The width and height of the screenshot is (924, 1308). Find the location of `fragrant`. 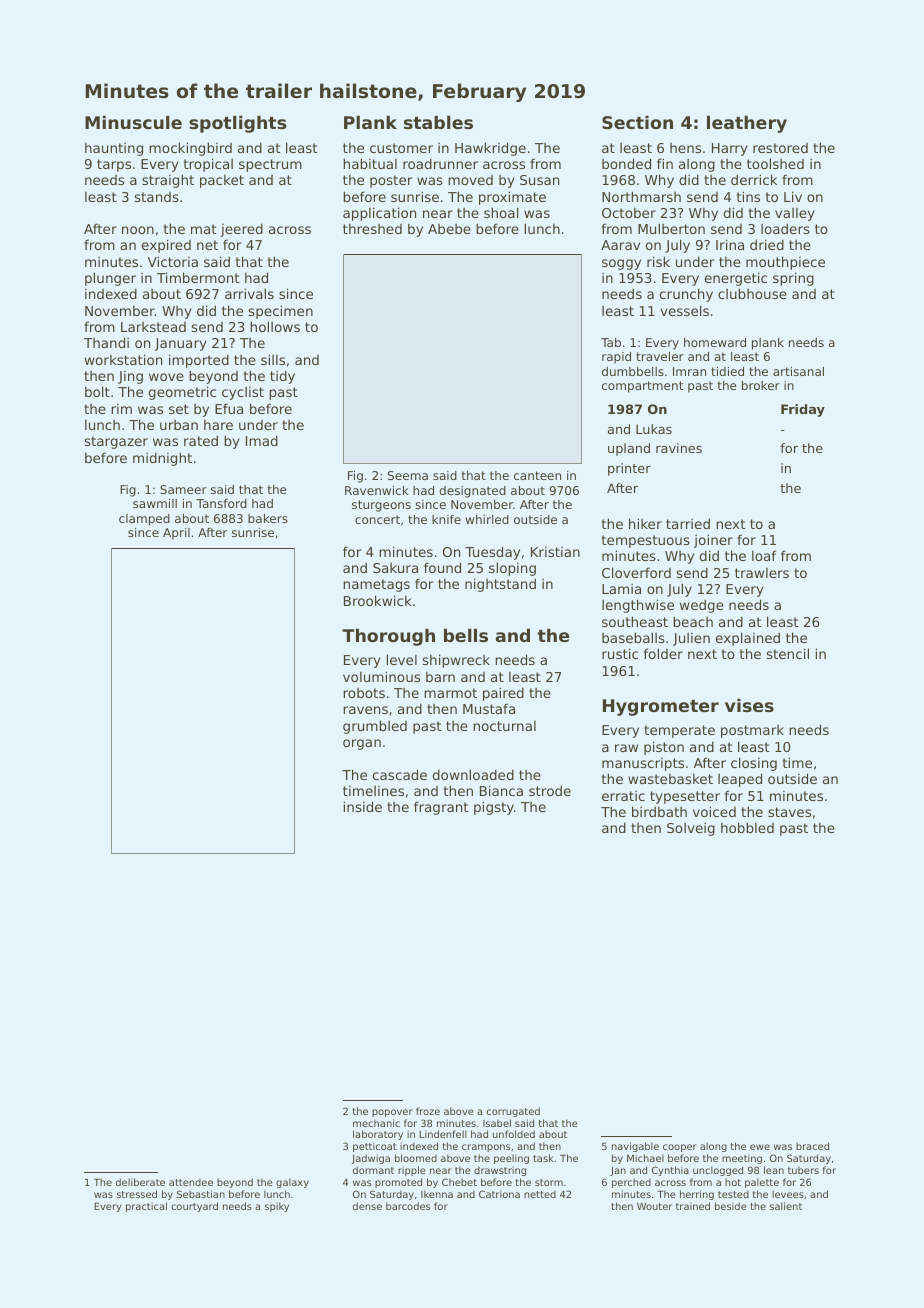

fragrant is located at coordinates (441, 808).
